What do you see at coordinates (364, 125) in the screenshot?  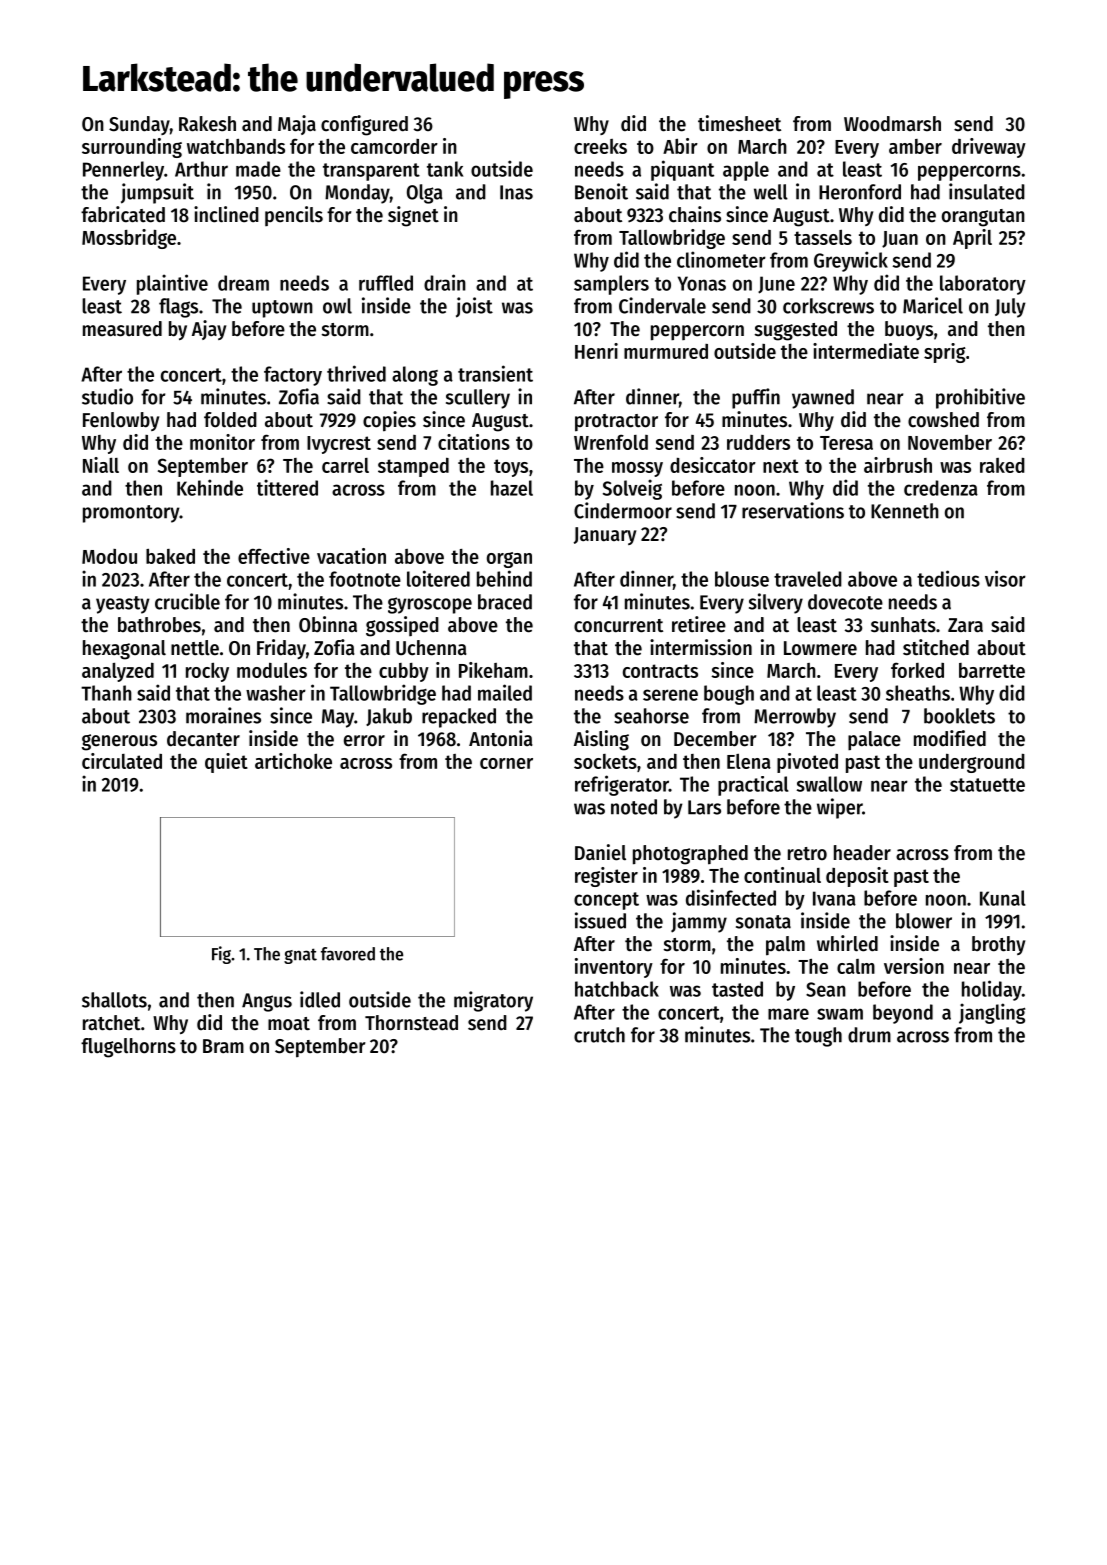 I see `configured` at bounding box center [364, 125].
